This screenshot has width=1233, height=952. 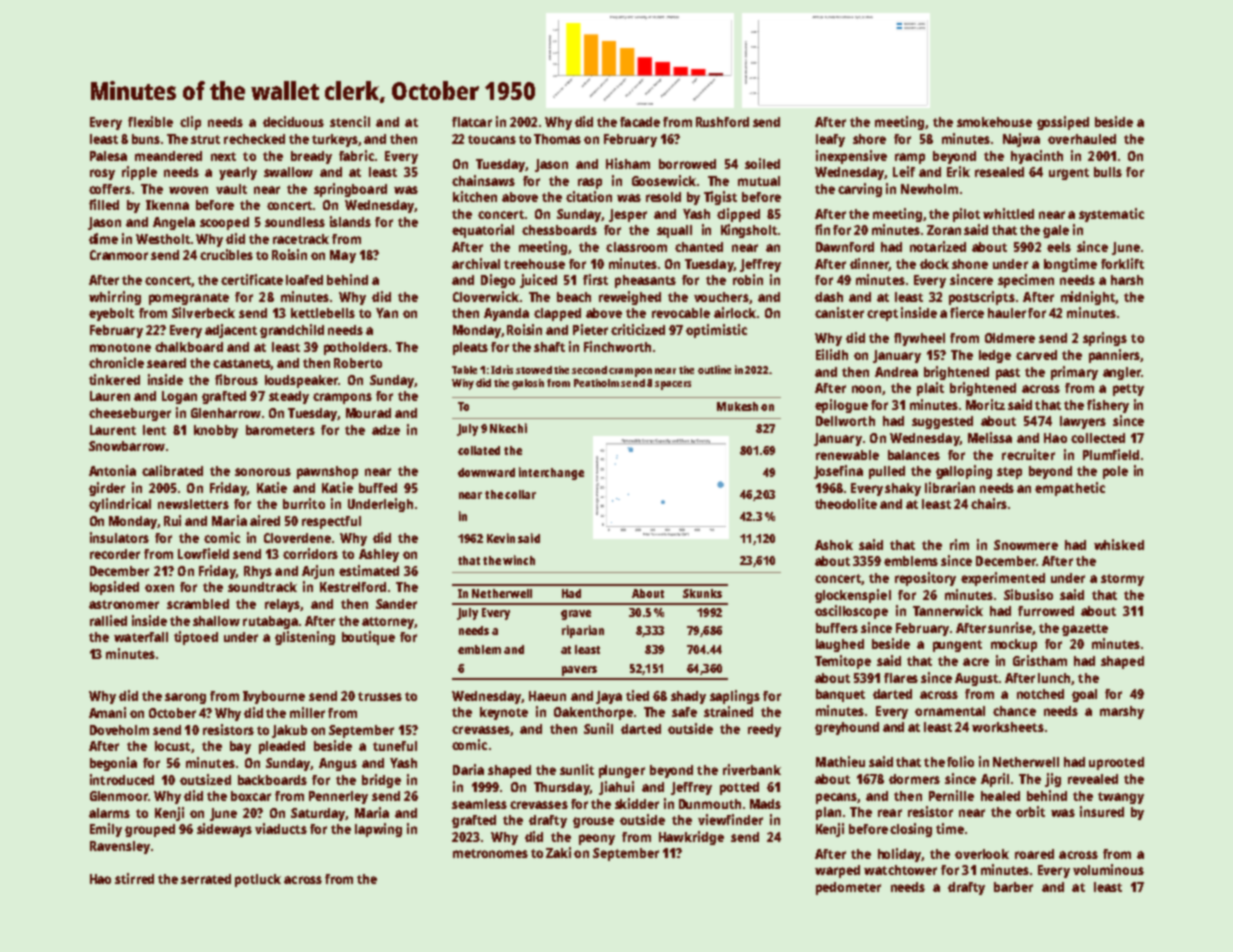 What do you see at coordinates (504, 713) in the screenshot?
I see `keynote` at bounding box center [504, 713].
